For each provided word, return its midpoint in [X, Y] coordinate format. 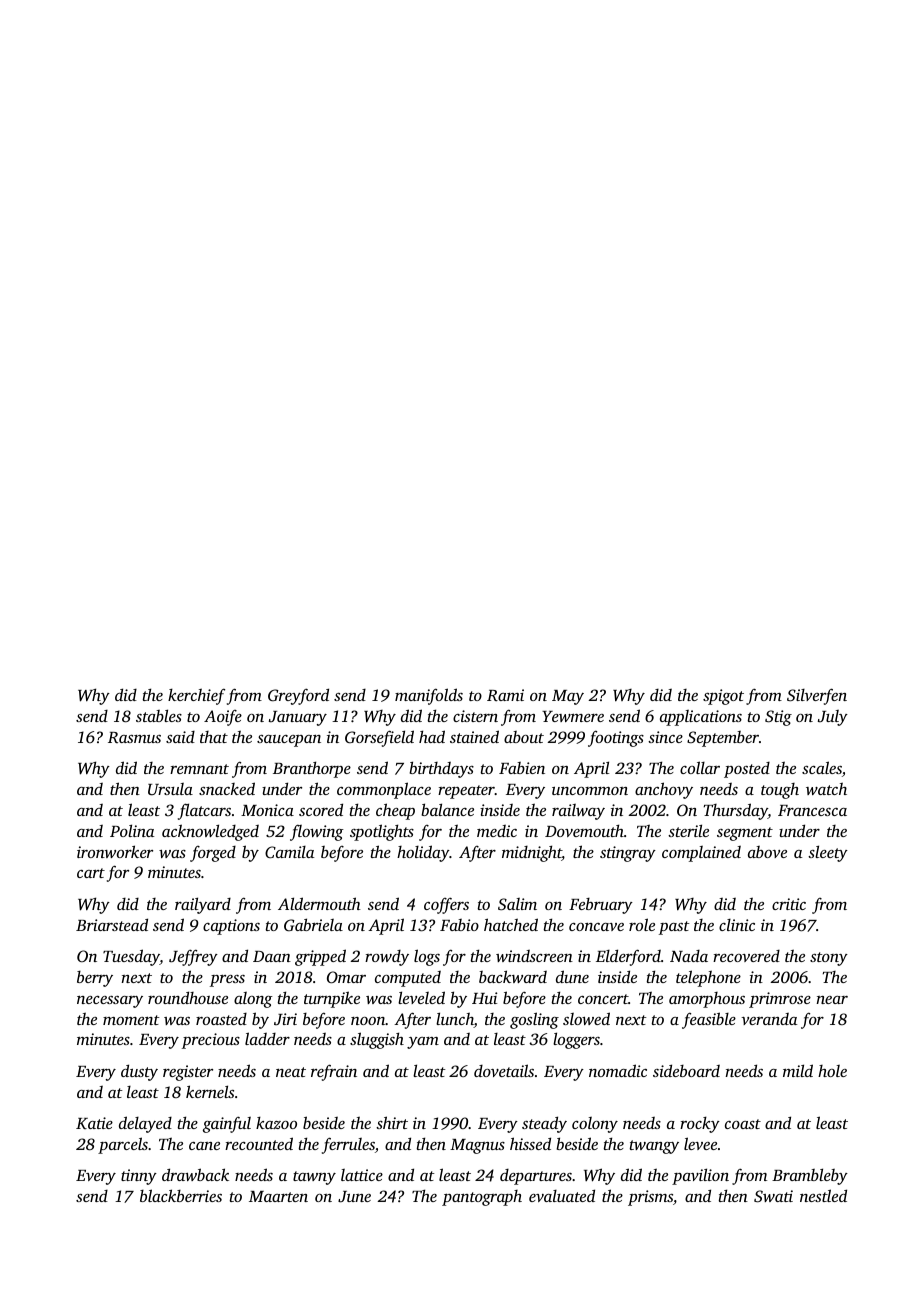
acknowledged [210, 832]
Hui [484, 998]
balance [447, 809]
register [188, 1073]
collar [700, 767]
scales [822, 767]
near [832, 1000]
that [214, 737]
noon [368, 1021]
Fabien [522, 768]
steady [544, 1124]
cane [204, 1146]
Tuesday [131, 957]
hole [832, 1071]
